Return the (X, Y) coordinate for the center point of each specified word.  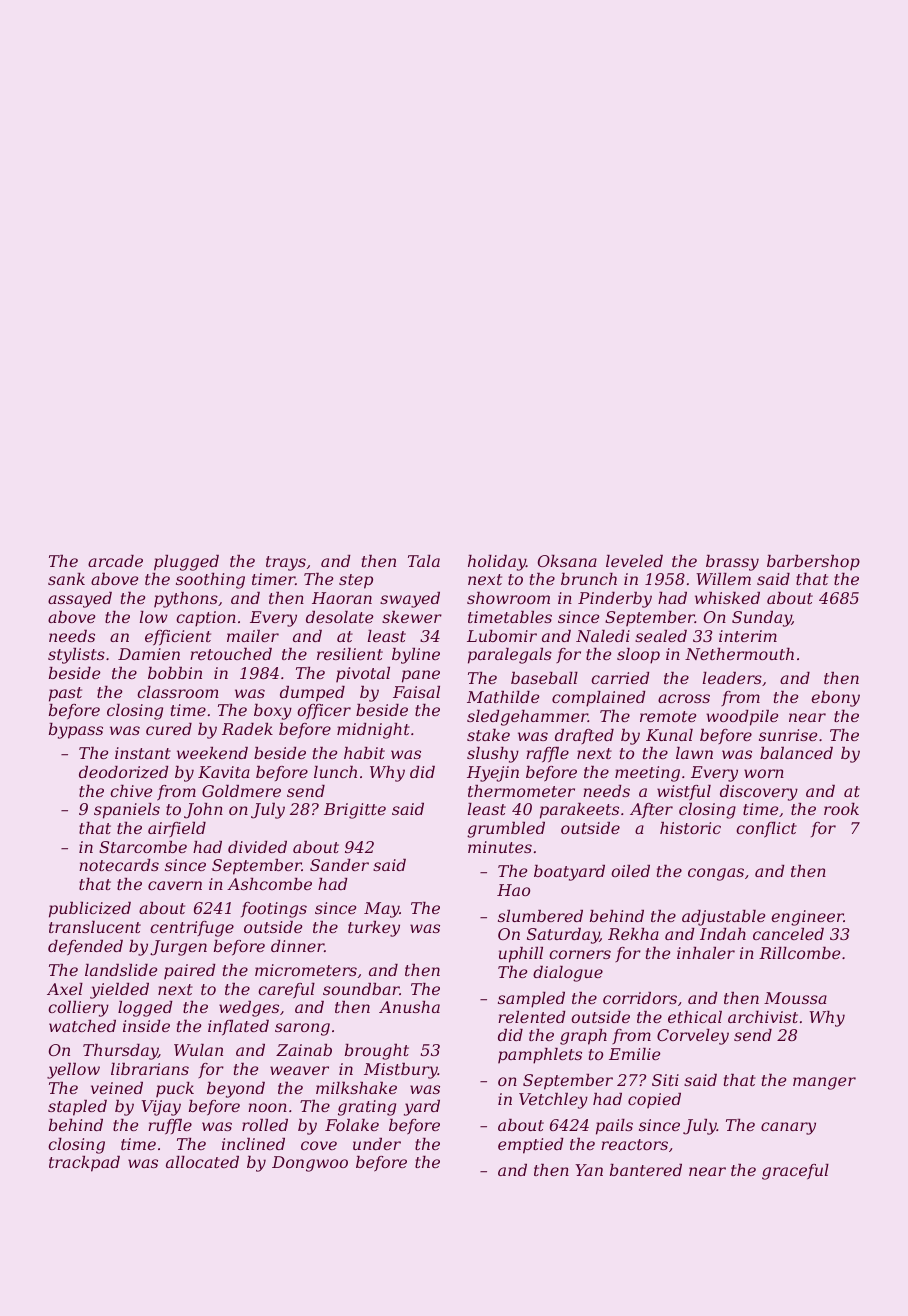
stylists (76, 656)
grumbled (506, 830)
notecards (119, 865)
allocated (202, 1162)
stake (488, 735)
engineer (807, 918)
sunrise (788, 735)
